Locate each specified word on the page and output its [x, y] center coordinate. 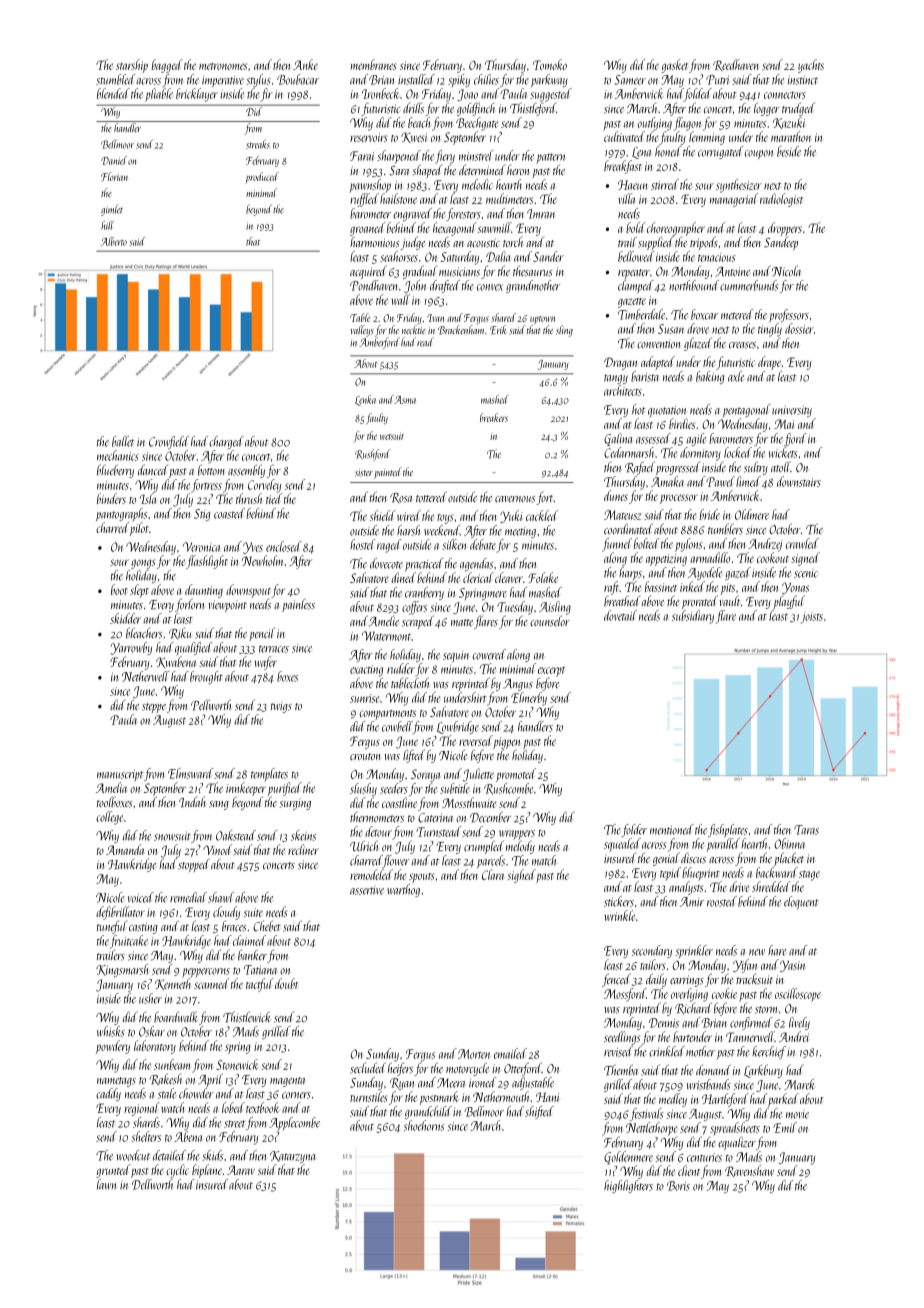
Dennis [664, 1023]
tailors [652, 964]
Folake [543, 577]
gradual [420, 272]
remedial [188, 897]
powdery [113, 1047]
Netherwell [146, 676]
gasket [675, 66]
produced [262, 177]
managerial [734, 200]
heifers [400, 1069]
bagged [167, 66]
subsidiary [693, 617]
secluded [368, 1068]
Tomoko [550, 64]
